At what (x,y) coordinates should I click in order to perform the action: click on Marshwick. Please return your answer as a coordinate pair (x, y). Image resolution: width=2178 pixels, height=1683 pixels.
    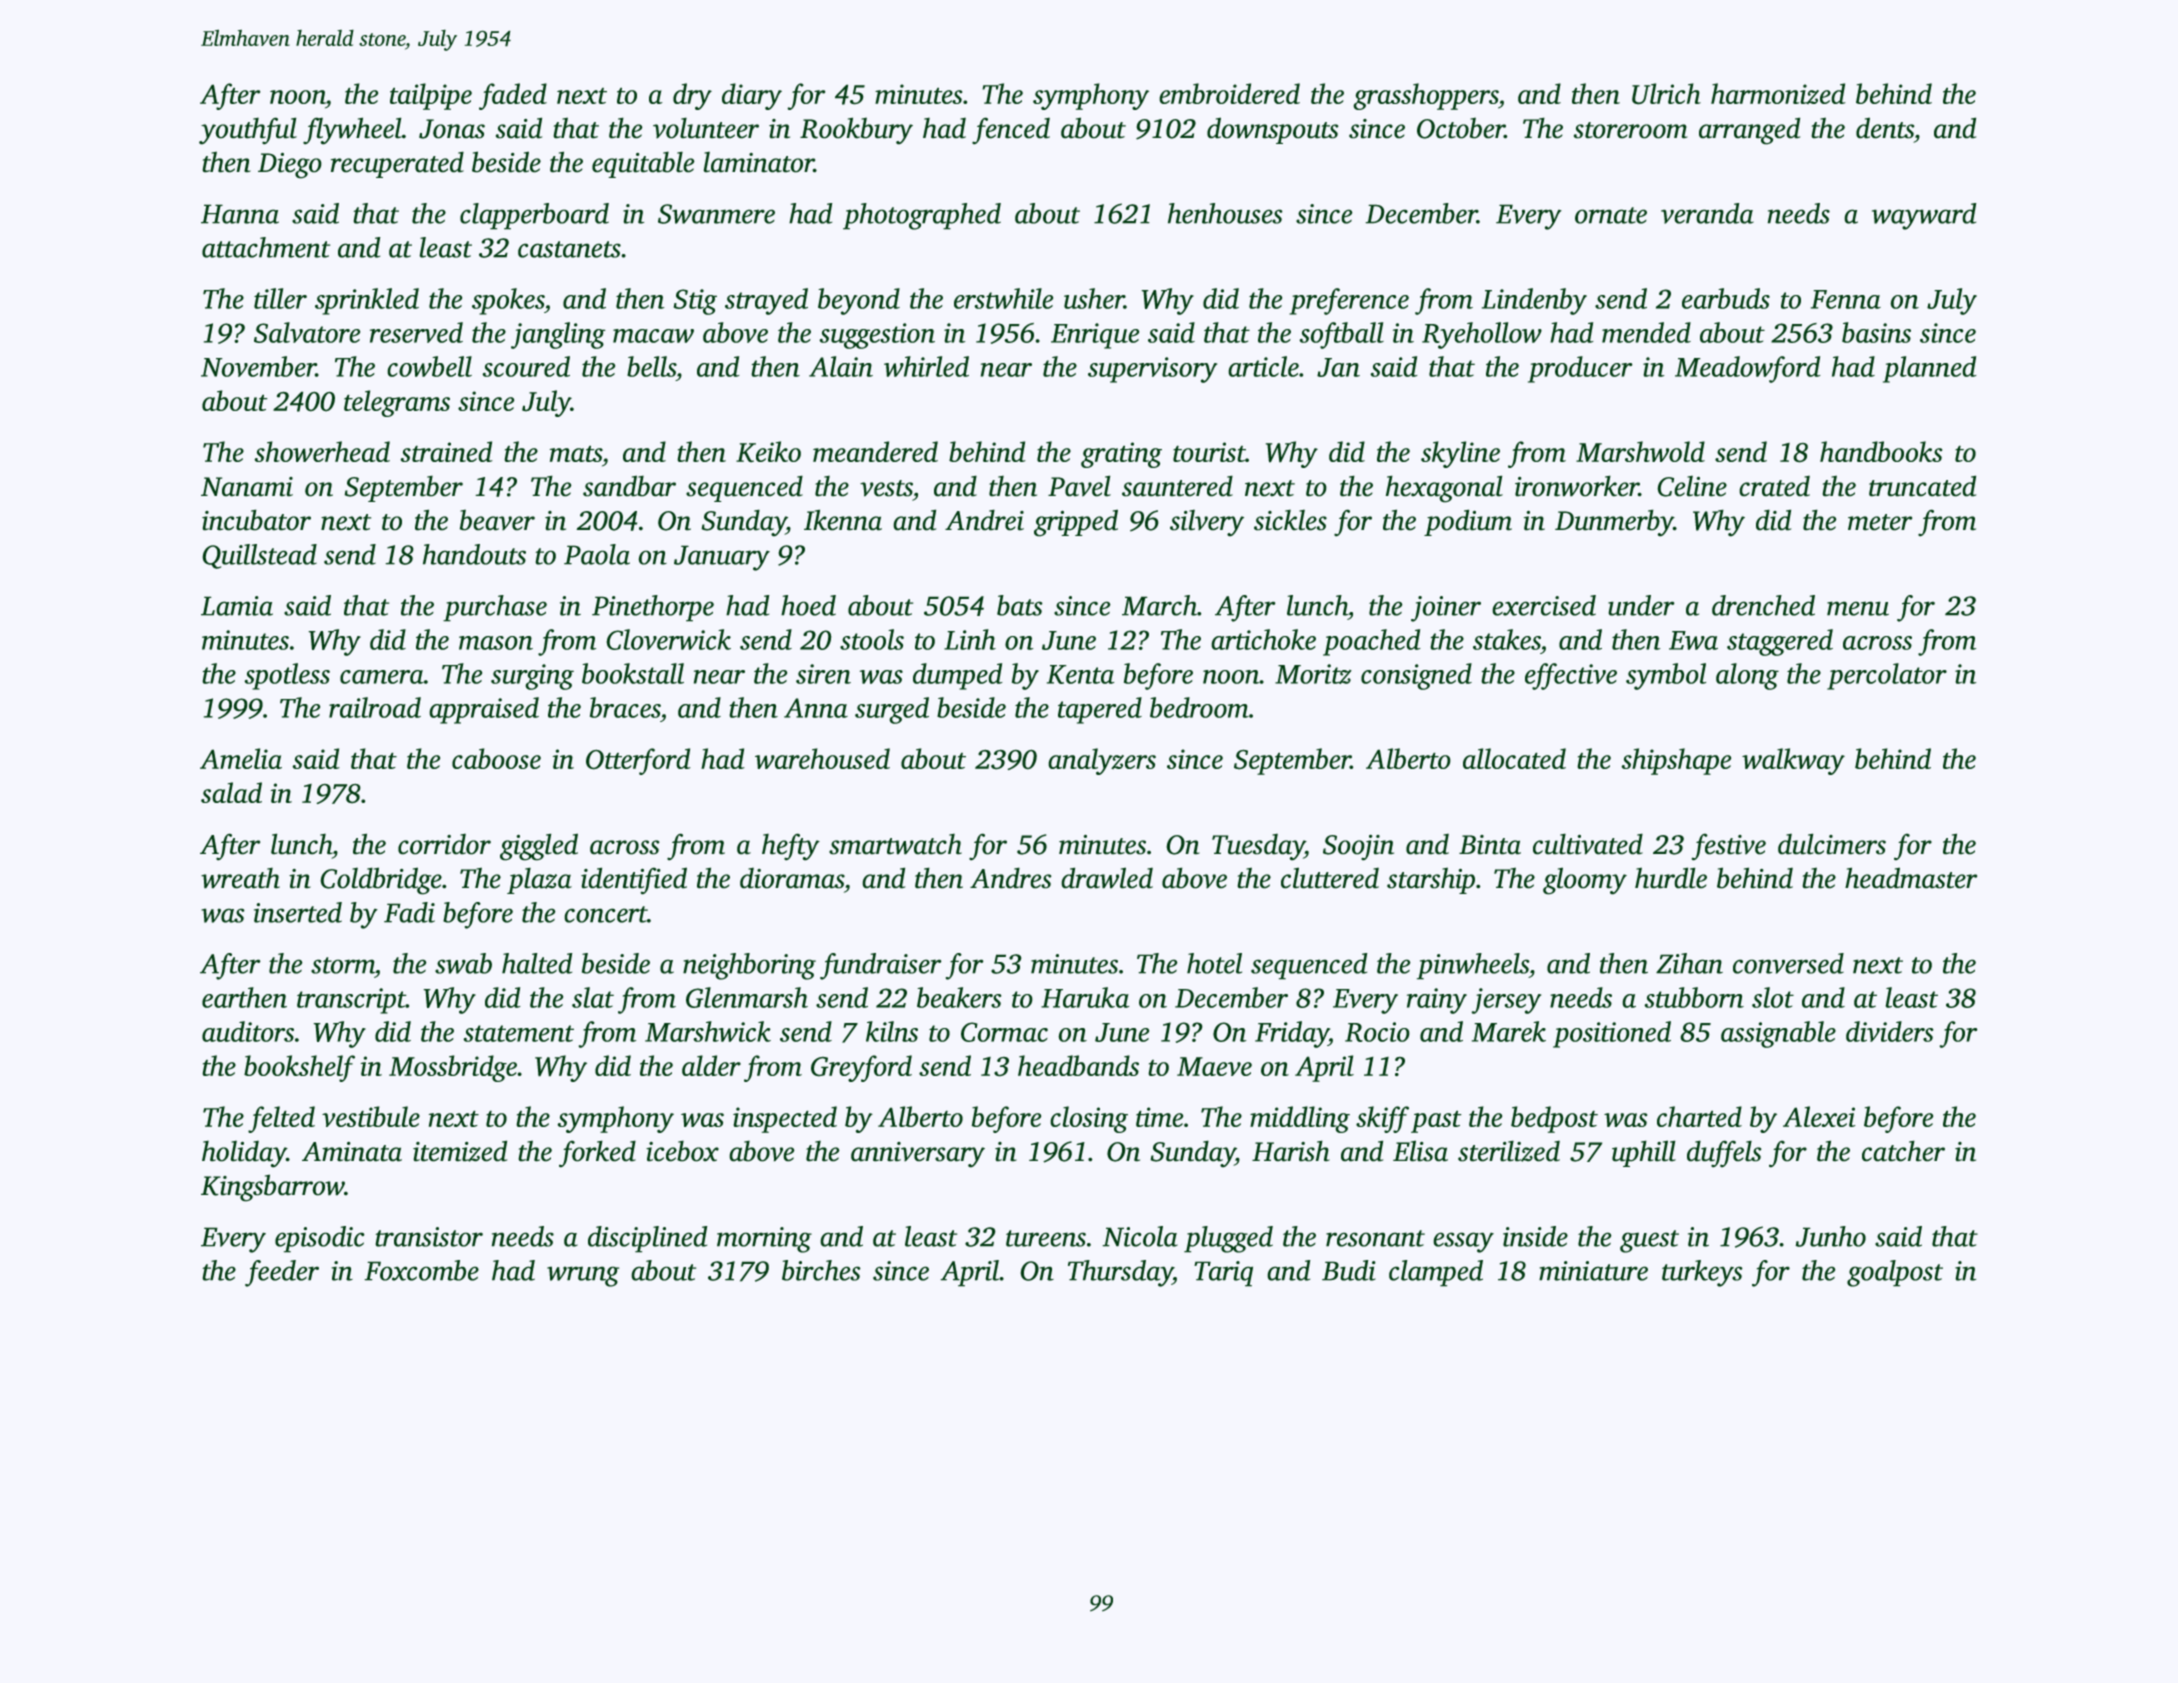
    Looking at the image, I should click on (708, 1031).
